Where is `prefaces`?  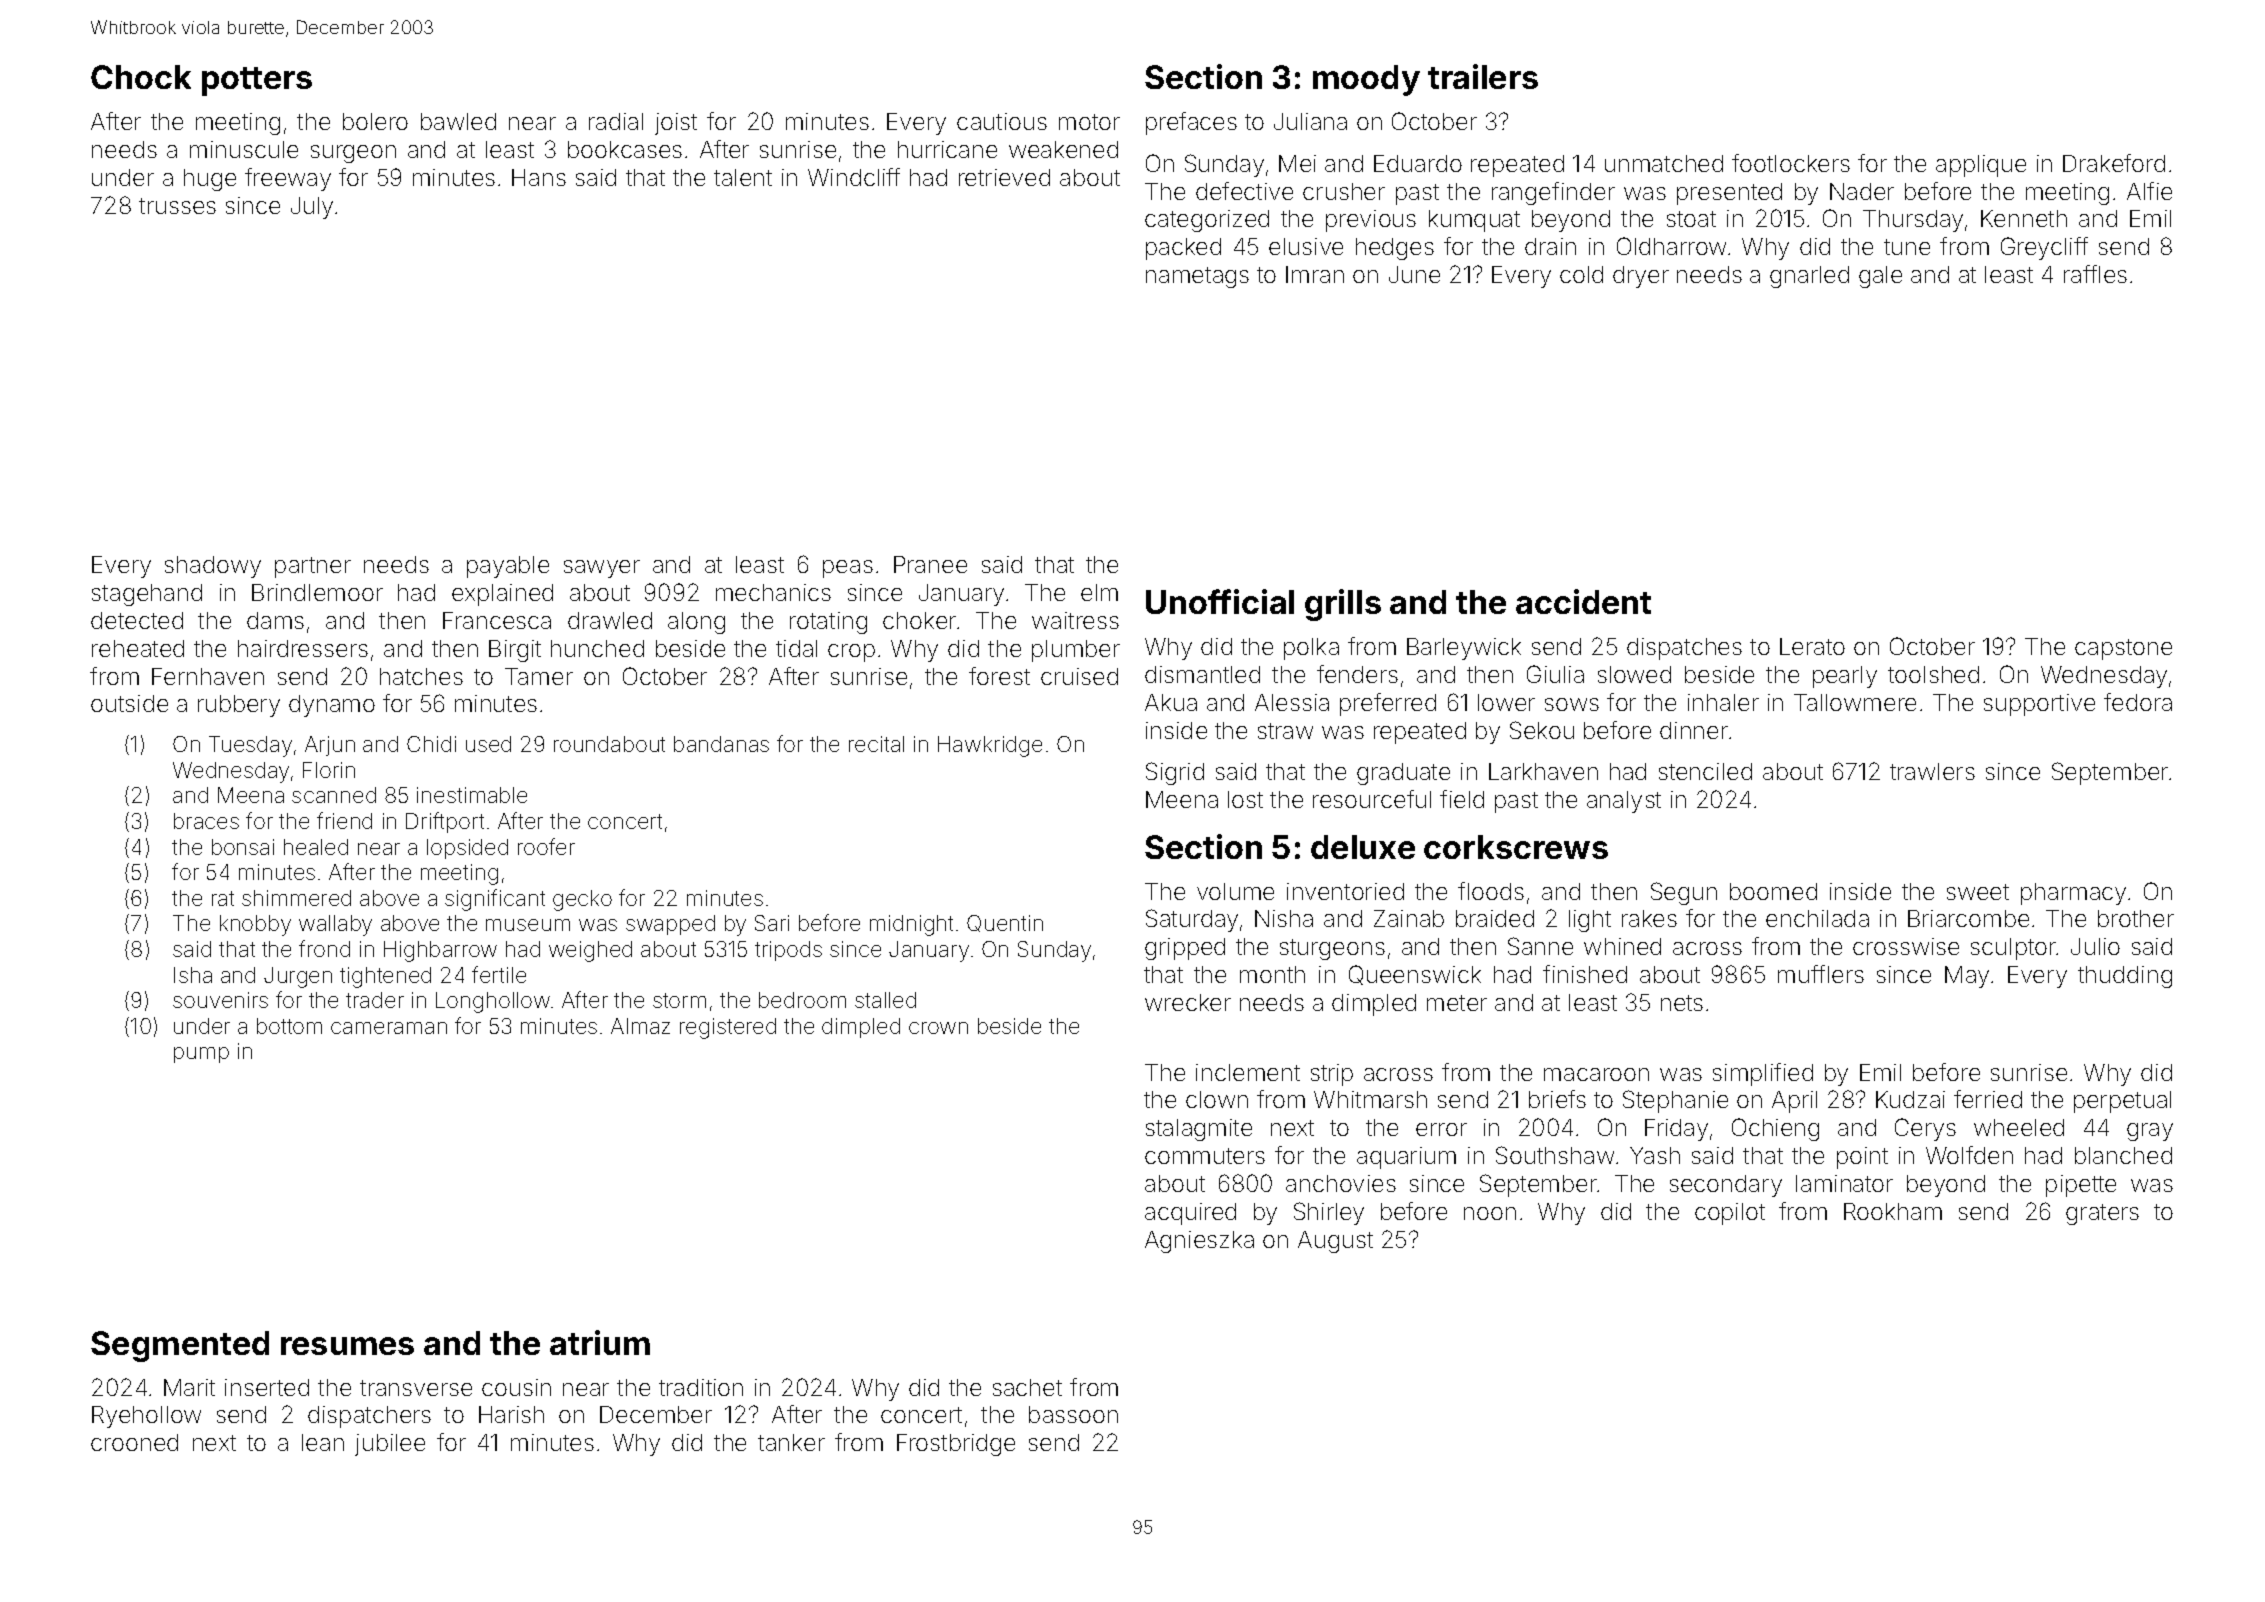
prefaces is located at coordinates (1191, 123).
